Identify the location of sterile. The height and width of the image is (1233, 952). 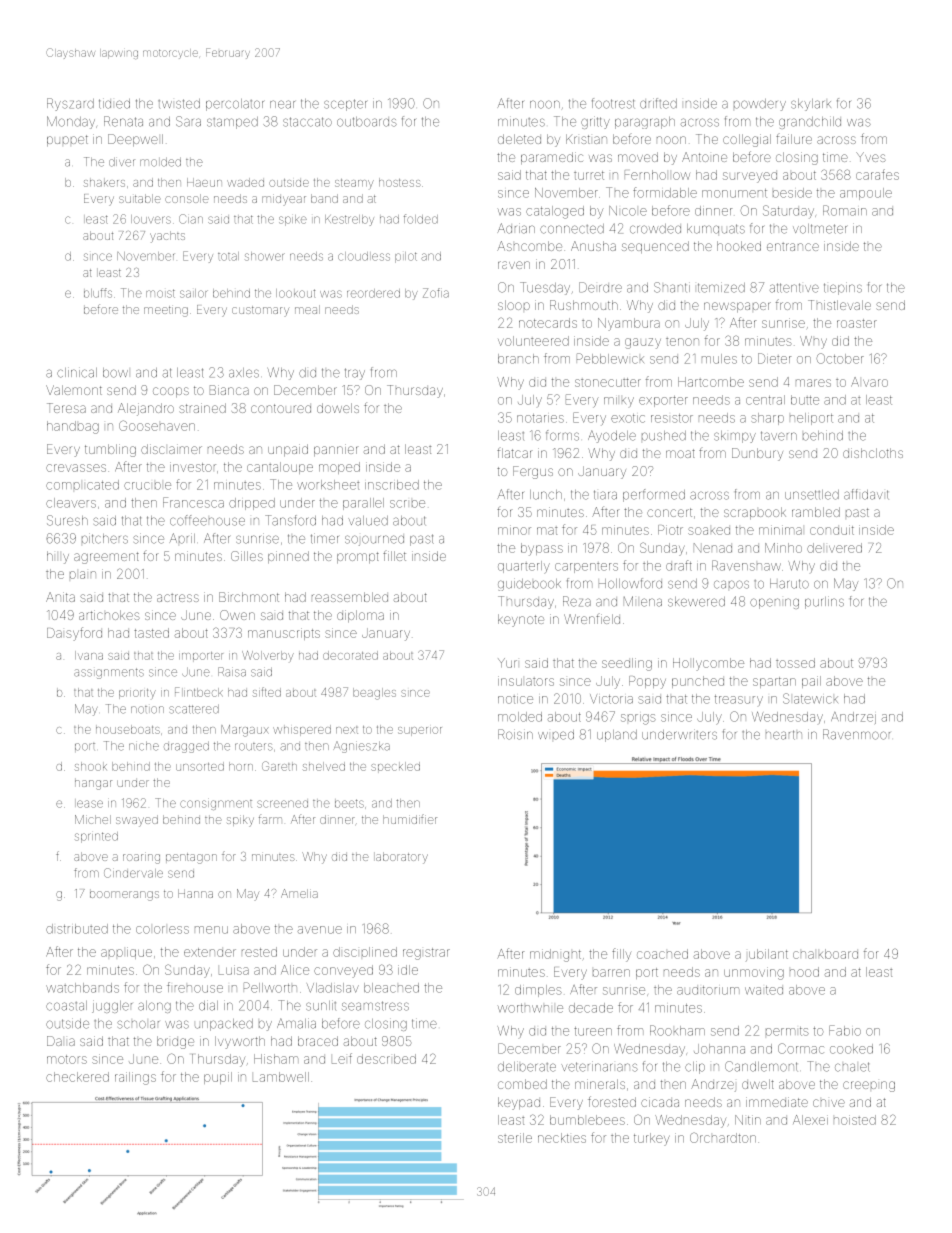
(515, 1138).
